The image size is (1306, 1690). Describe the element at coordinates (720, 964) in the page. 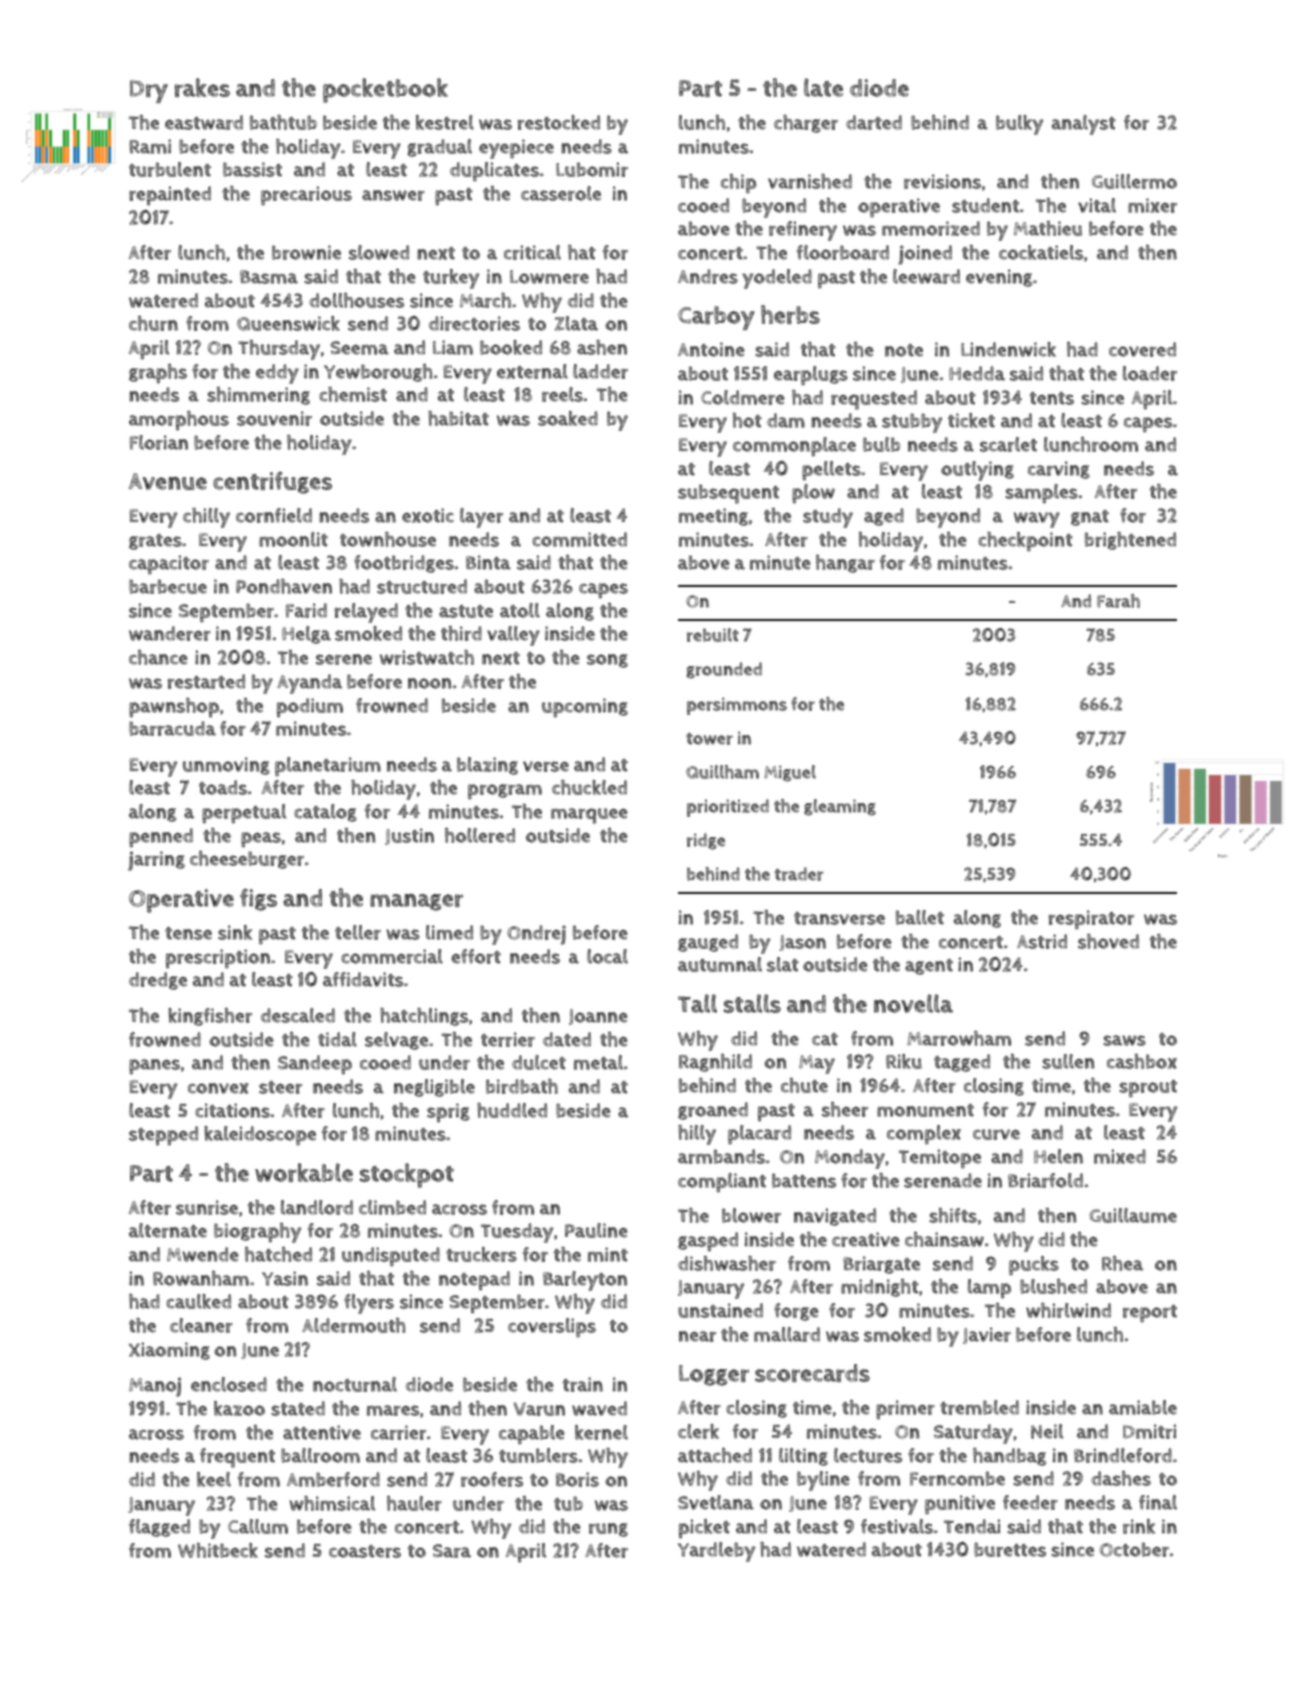

I see `autumnal` at that location.
